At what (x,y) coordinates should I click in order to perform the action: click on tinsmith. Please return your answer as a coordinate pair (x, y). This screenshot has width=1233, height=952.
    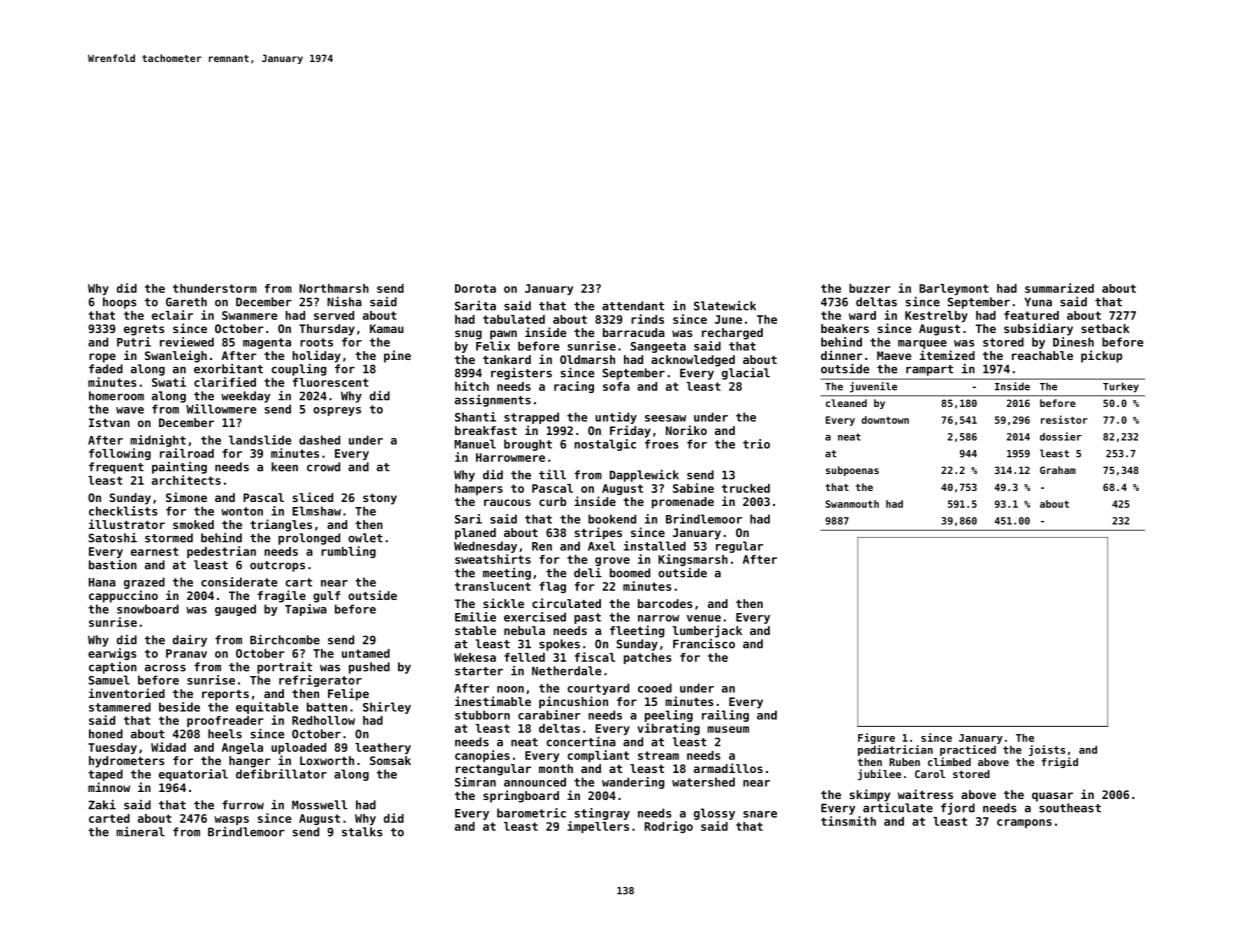
    Looking at the image, I should click on (848, 821).
